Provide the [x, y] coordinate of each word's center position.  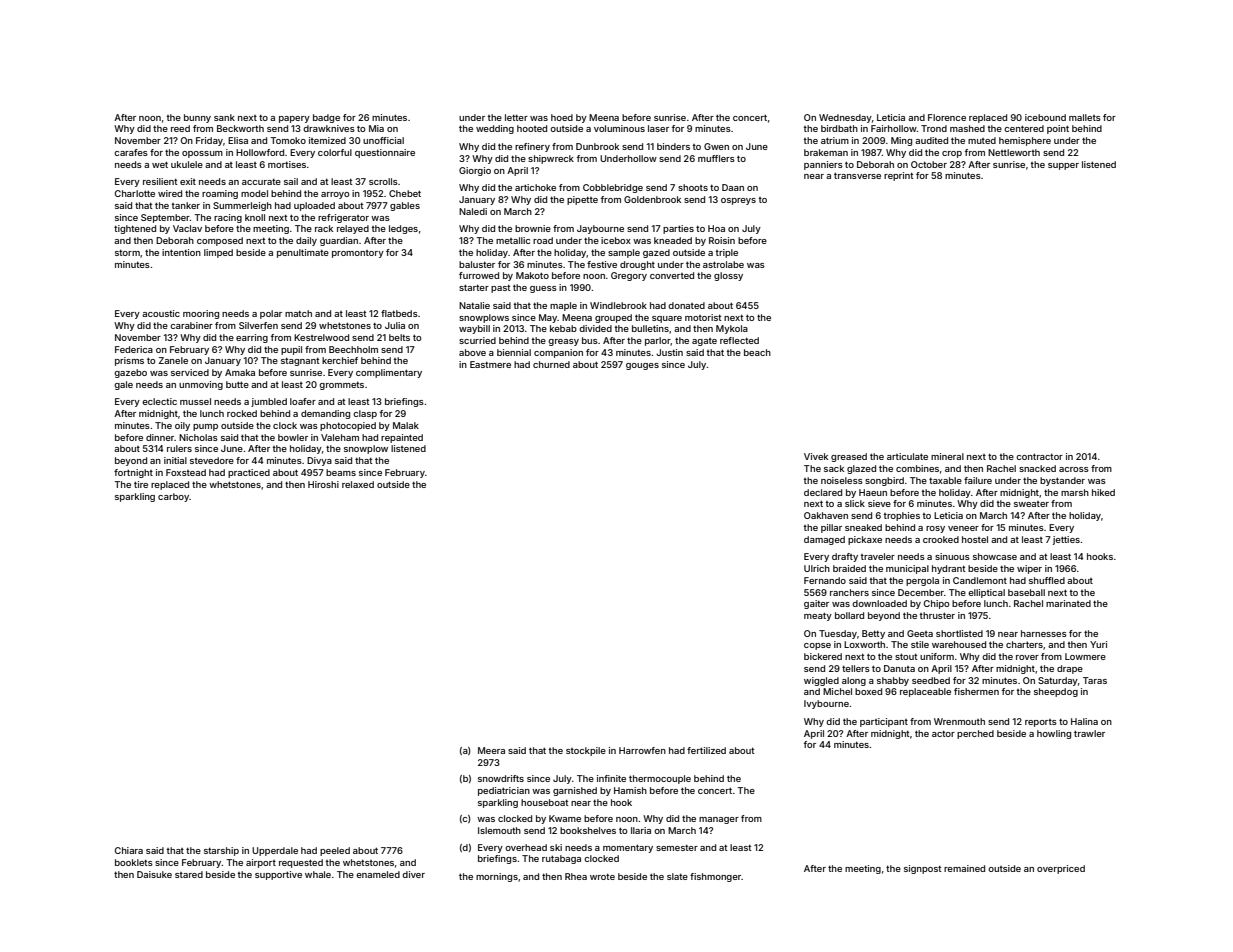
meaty [818, 616]
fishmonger [715, 877]
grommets [341, 385]
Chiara [129, 850]
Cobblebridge [613, 188]
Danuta [899, 668]
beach [757, 352]
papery [294, 119]
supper [1063, 166]
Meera [491, 750]
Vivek [816, 456]
